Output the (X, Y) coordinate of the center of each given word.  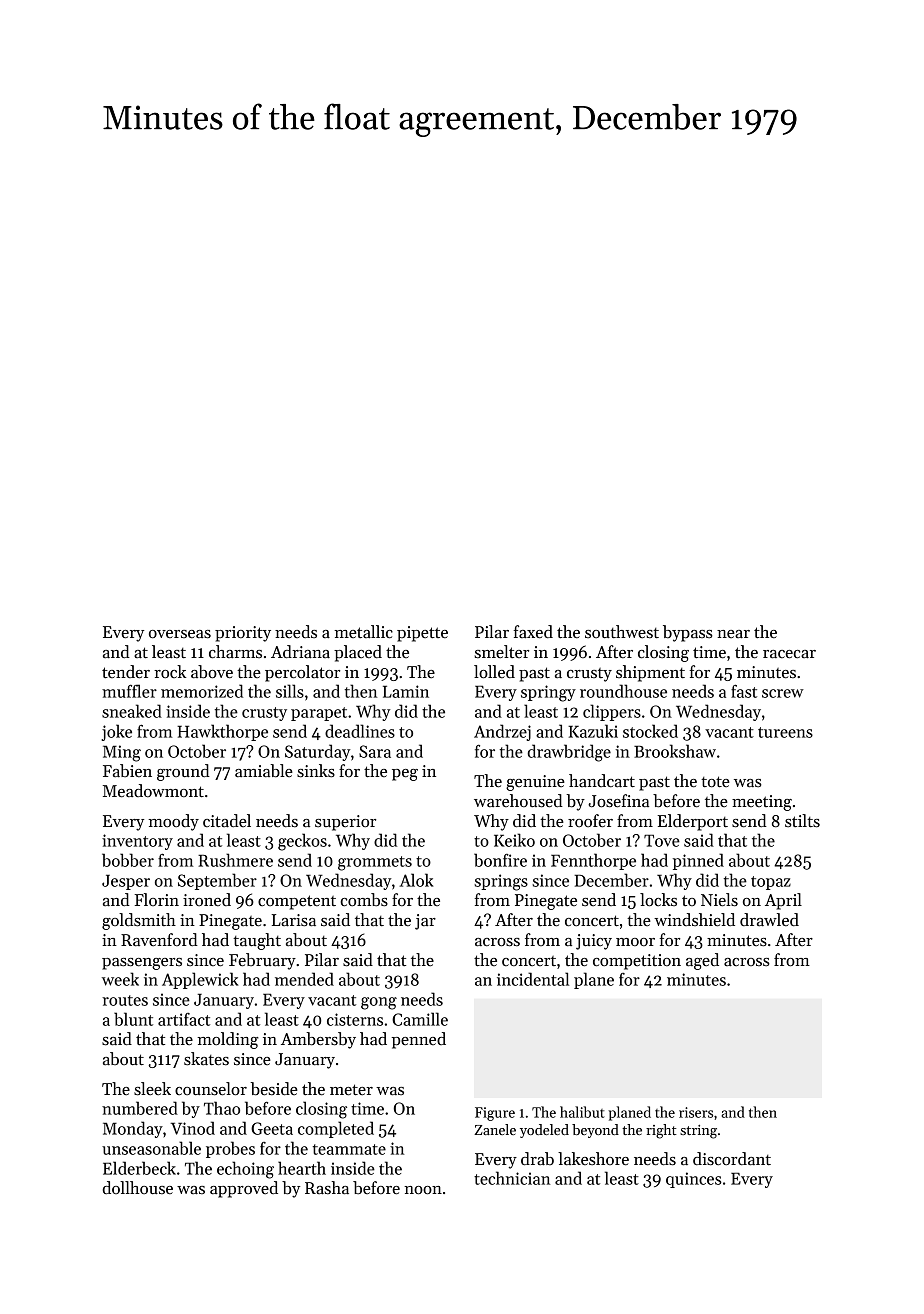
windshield (694, 920)
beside (274, 1089)
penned (419, 1040)
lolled (494, 672)
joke (116, 732)
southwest (622, 632)
